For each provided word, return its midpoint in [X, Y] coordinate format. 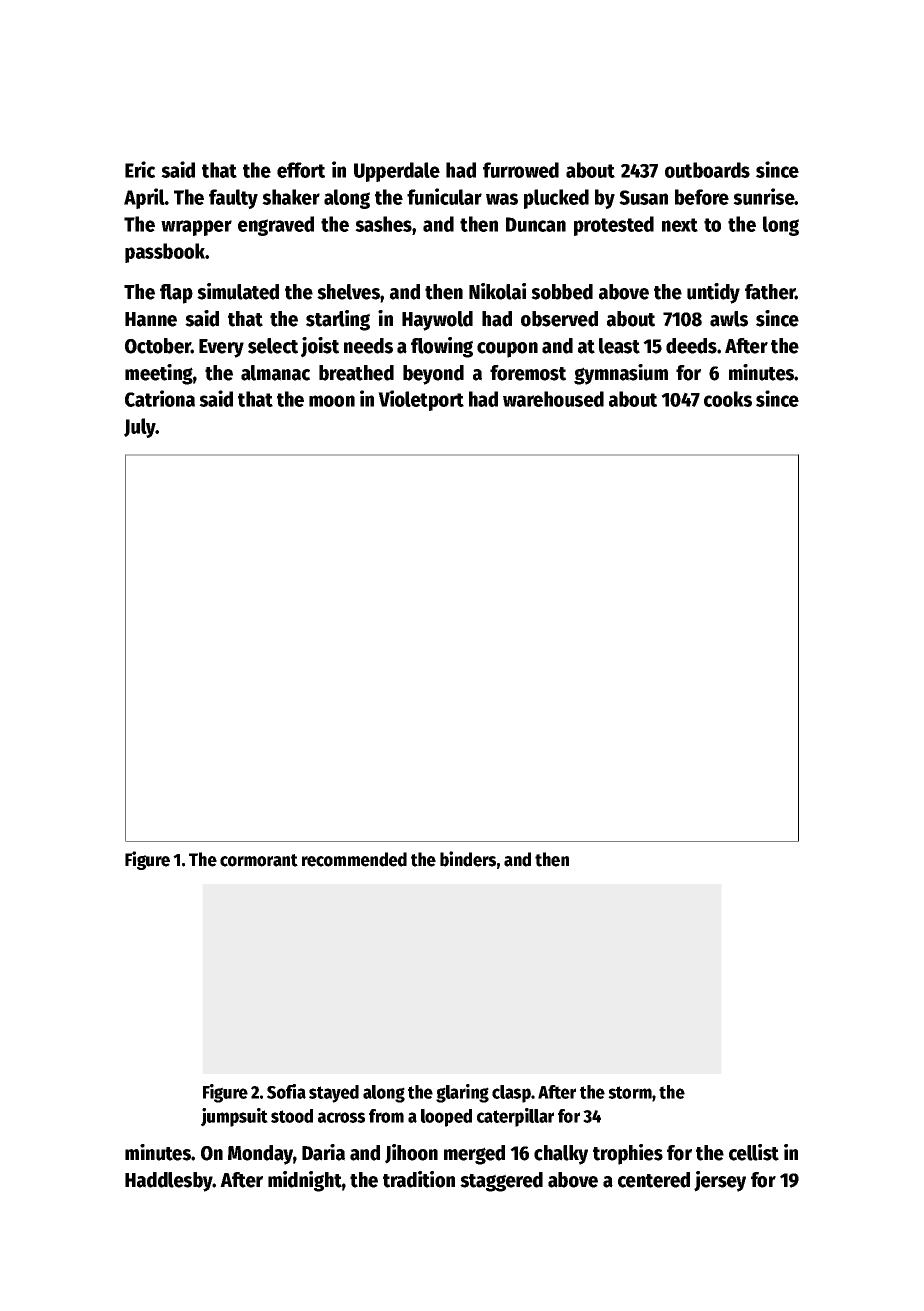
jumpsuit [234, 1117]
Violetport [421, 400]
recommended [354, 859]
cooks [728, 399]
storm [630, 1092]
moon [332, 401]
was [502, 199]
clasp [511, 1094]
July [140, 428]
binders [468, 859]
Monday [260, 1155]
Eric [140, 169]
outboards [707, 170]
